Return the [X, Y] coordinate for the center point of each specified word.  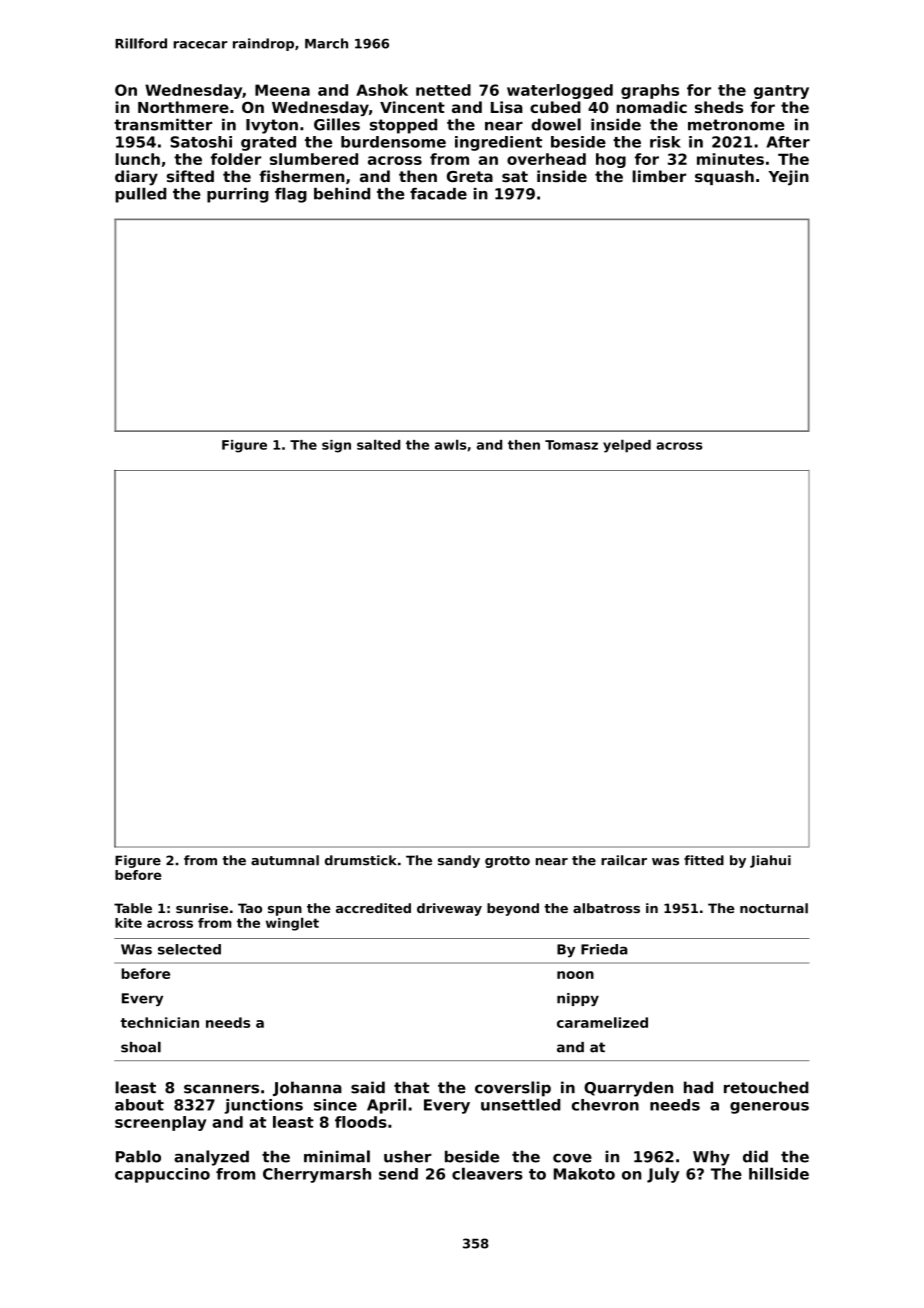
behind [342, 194]
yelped [627, 446]
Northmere [183, 107]
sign [336, 446]
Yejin [788, 178]
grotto [507, 862]
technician [160, 1022]
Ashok [382, 90]
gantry [781, 92]
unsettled [520, 1104]
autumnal [285, 860]
